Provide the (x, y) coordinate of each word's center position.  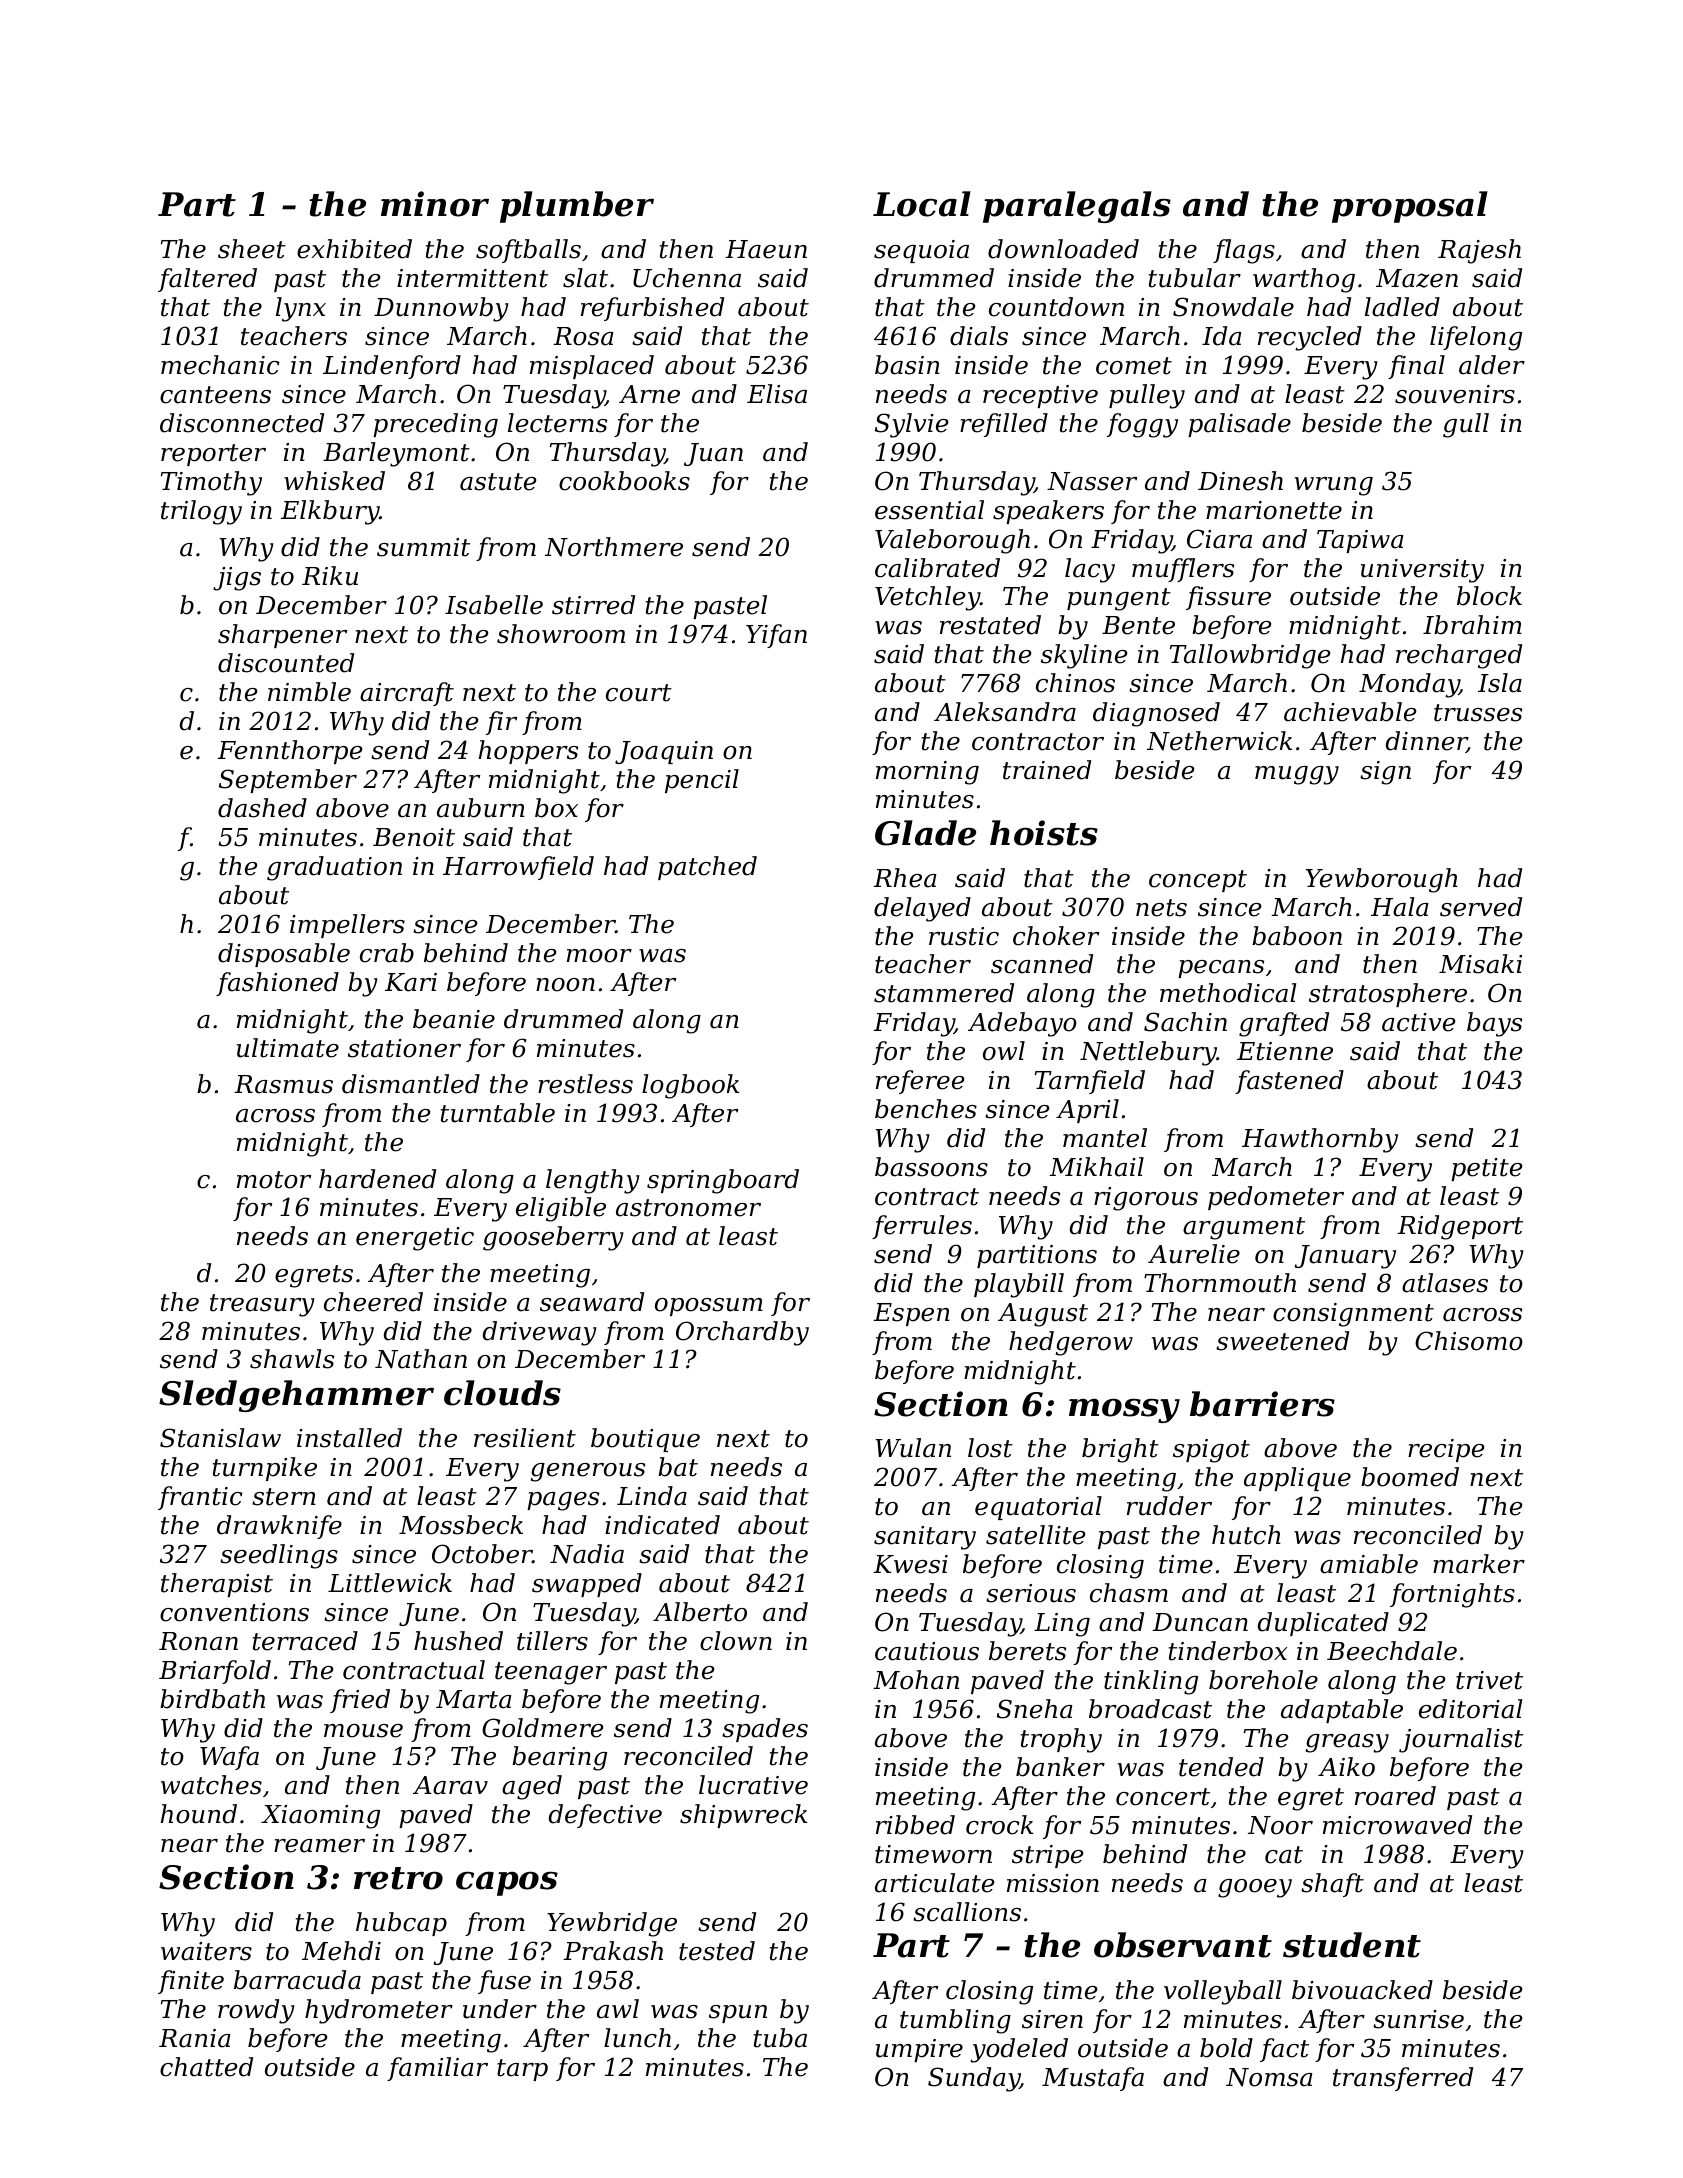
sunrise (1418, 2019)
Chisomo (1469, 1341)
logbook (690, 1086)
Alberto (700, 1612)
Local (922, 204)
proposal (1410, 207)
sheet (252, 249)
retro (398, 1878)
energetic (415, 1239)
